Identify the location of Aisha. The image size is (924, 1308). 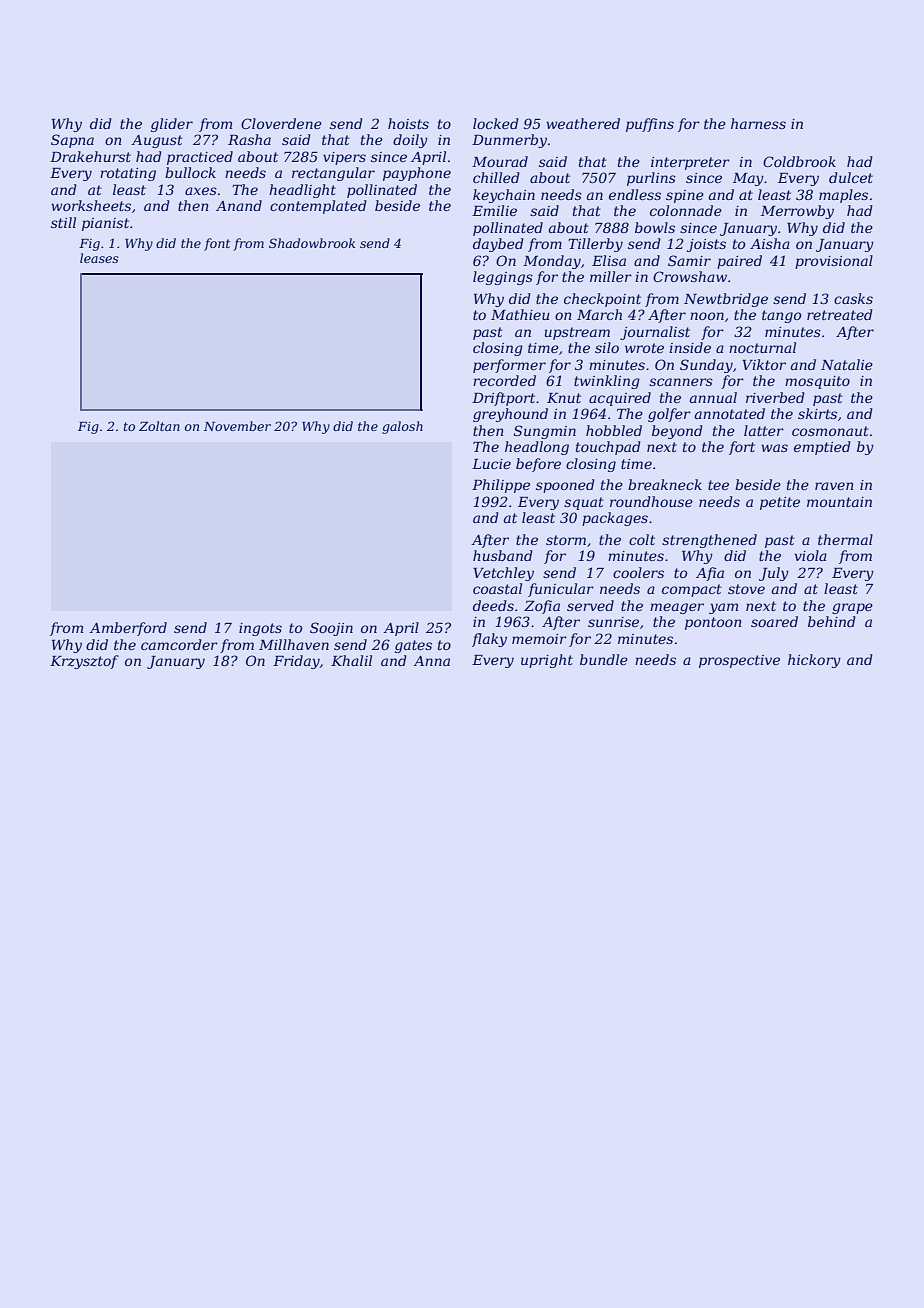
(770, 243).
